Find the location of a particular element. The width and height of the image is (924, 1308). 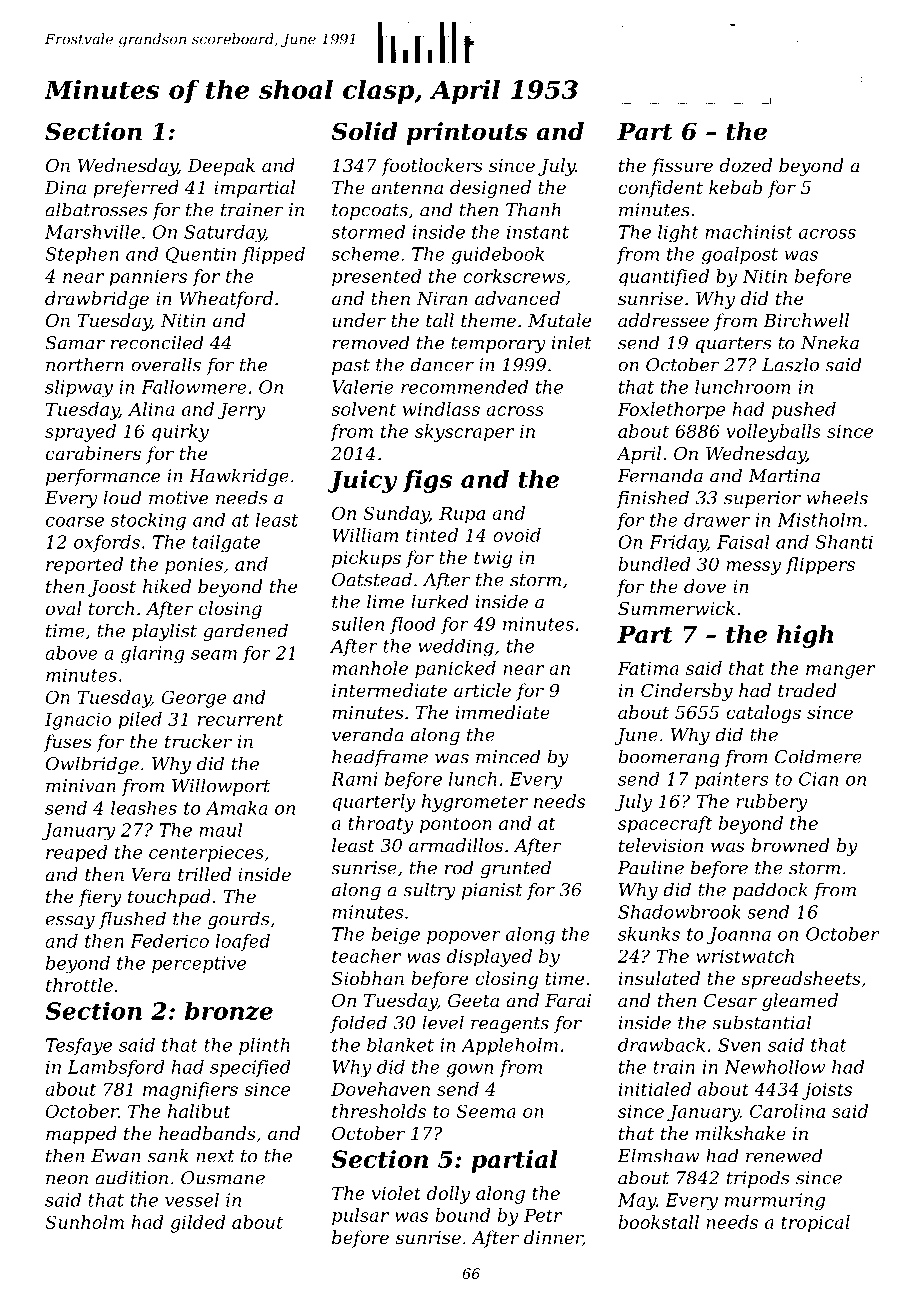

pontoon is located at coordinates (456, 825).
